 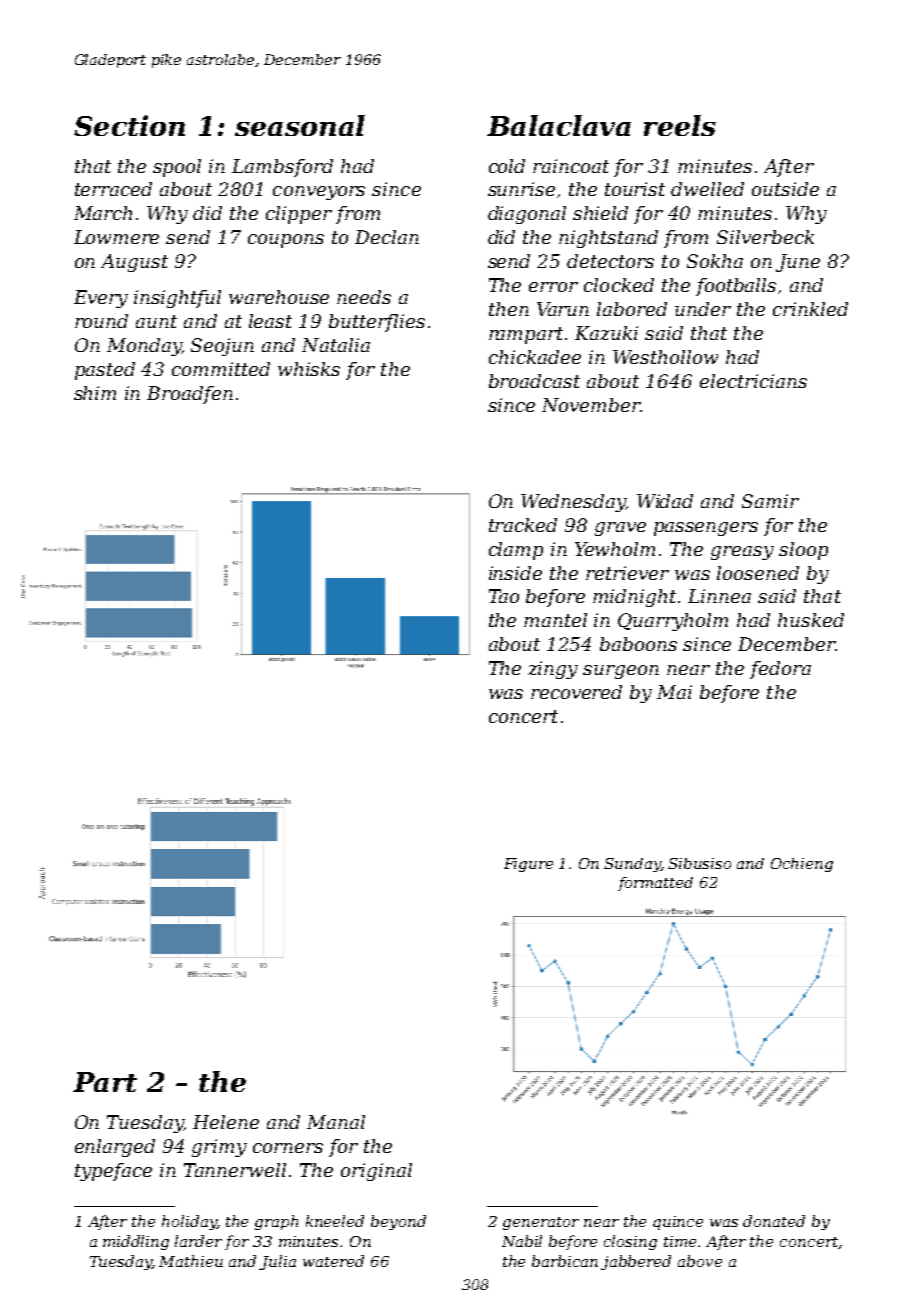 I want to click on formatted, so click(x=655, y=884).
